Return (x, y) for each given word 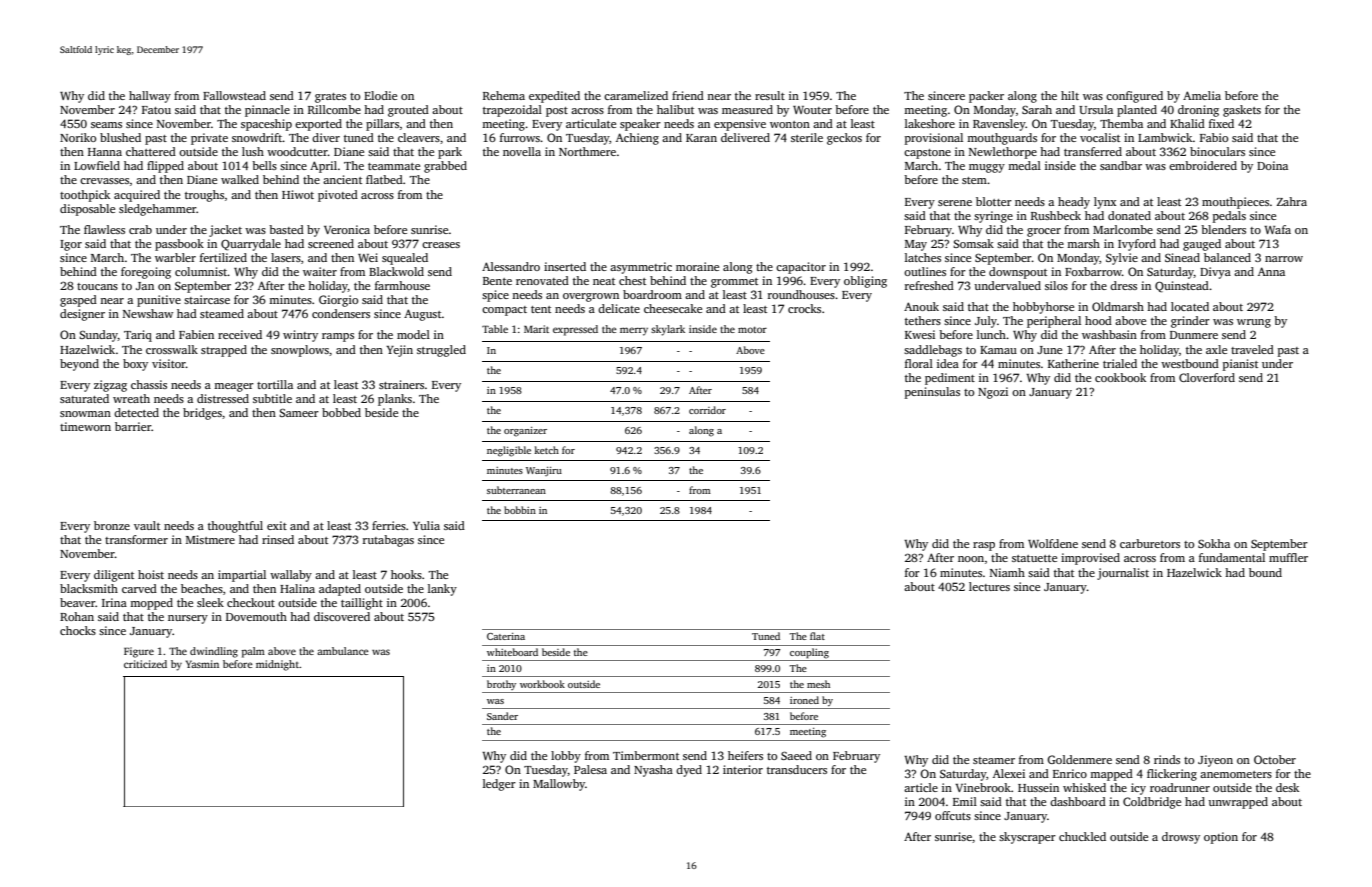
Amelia (1202, 95)
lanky (442, 590)
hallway (150, 97)
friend (688, 95)
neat (604, 281)
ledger (499, 785)
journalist (1123, 574)
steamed (222, 313)
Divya (1215, 273)
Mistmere (210, 539)
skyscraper (1027, 838)
